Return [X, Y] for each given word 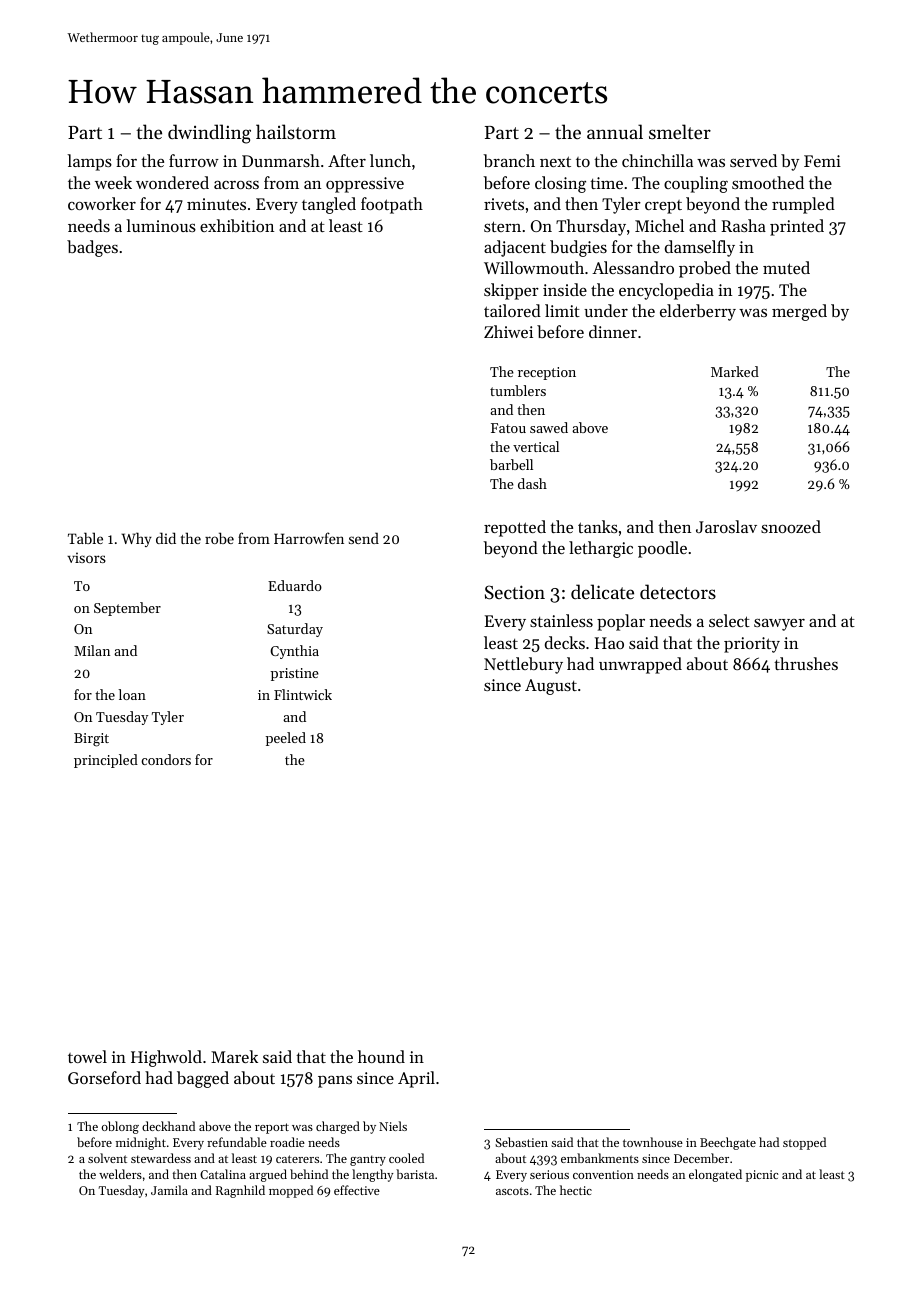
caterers [297, 1159]
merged [799, 312]
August [551, 687]
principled [106, 761]
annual [615, 131]
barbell [511, 464]
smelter [680, 131]
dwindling [209, 134]
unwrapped [640, 665]
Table [85, 538]
